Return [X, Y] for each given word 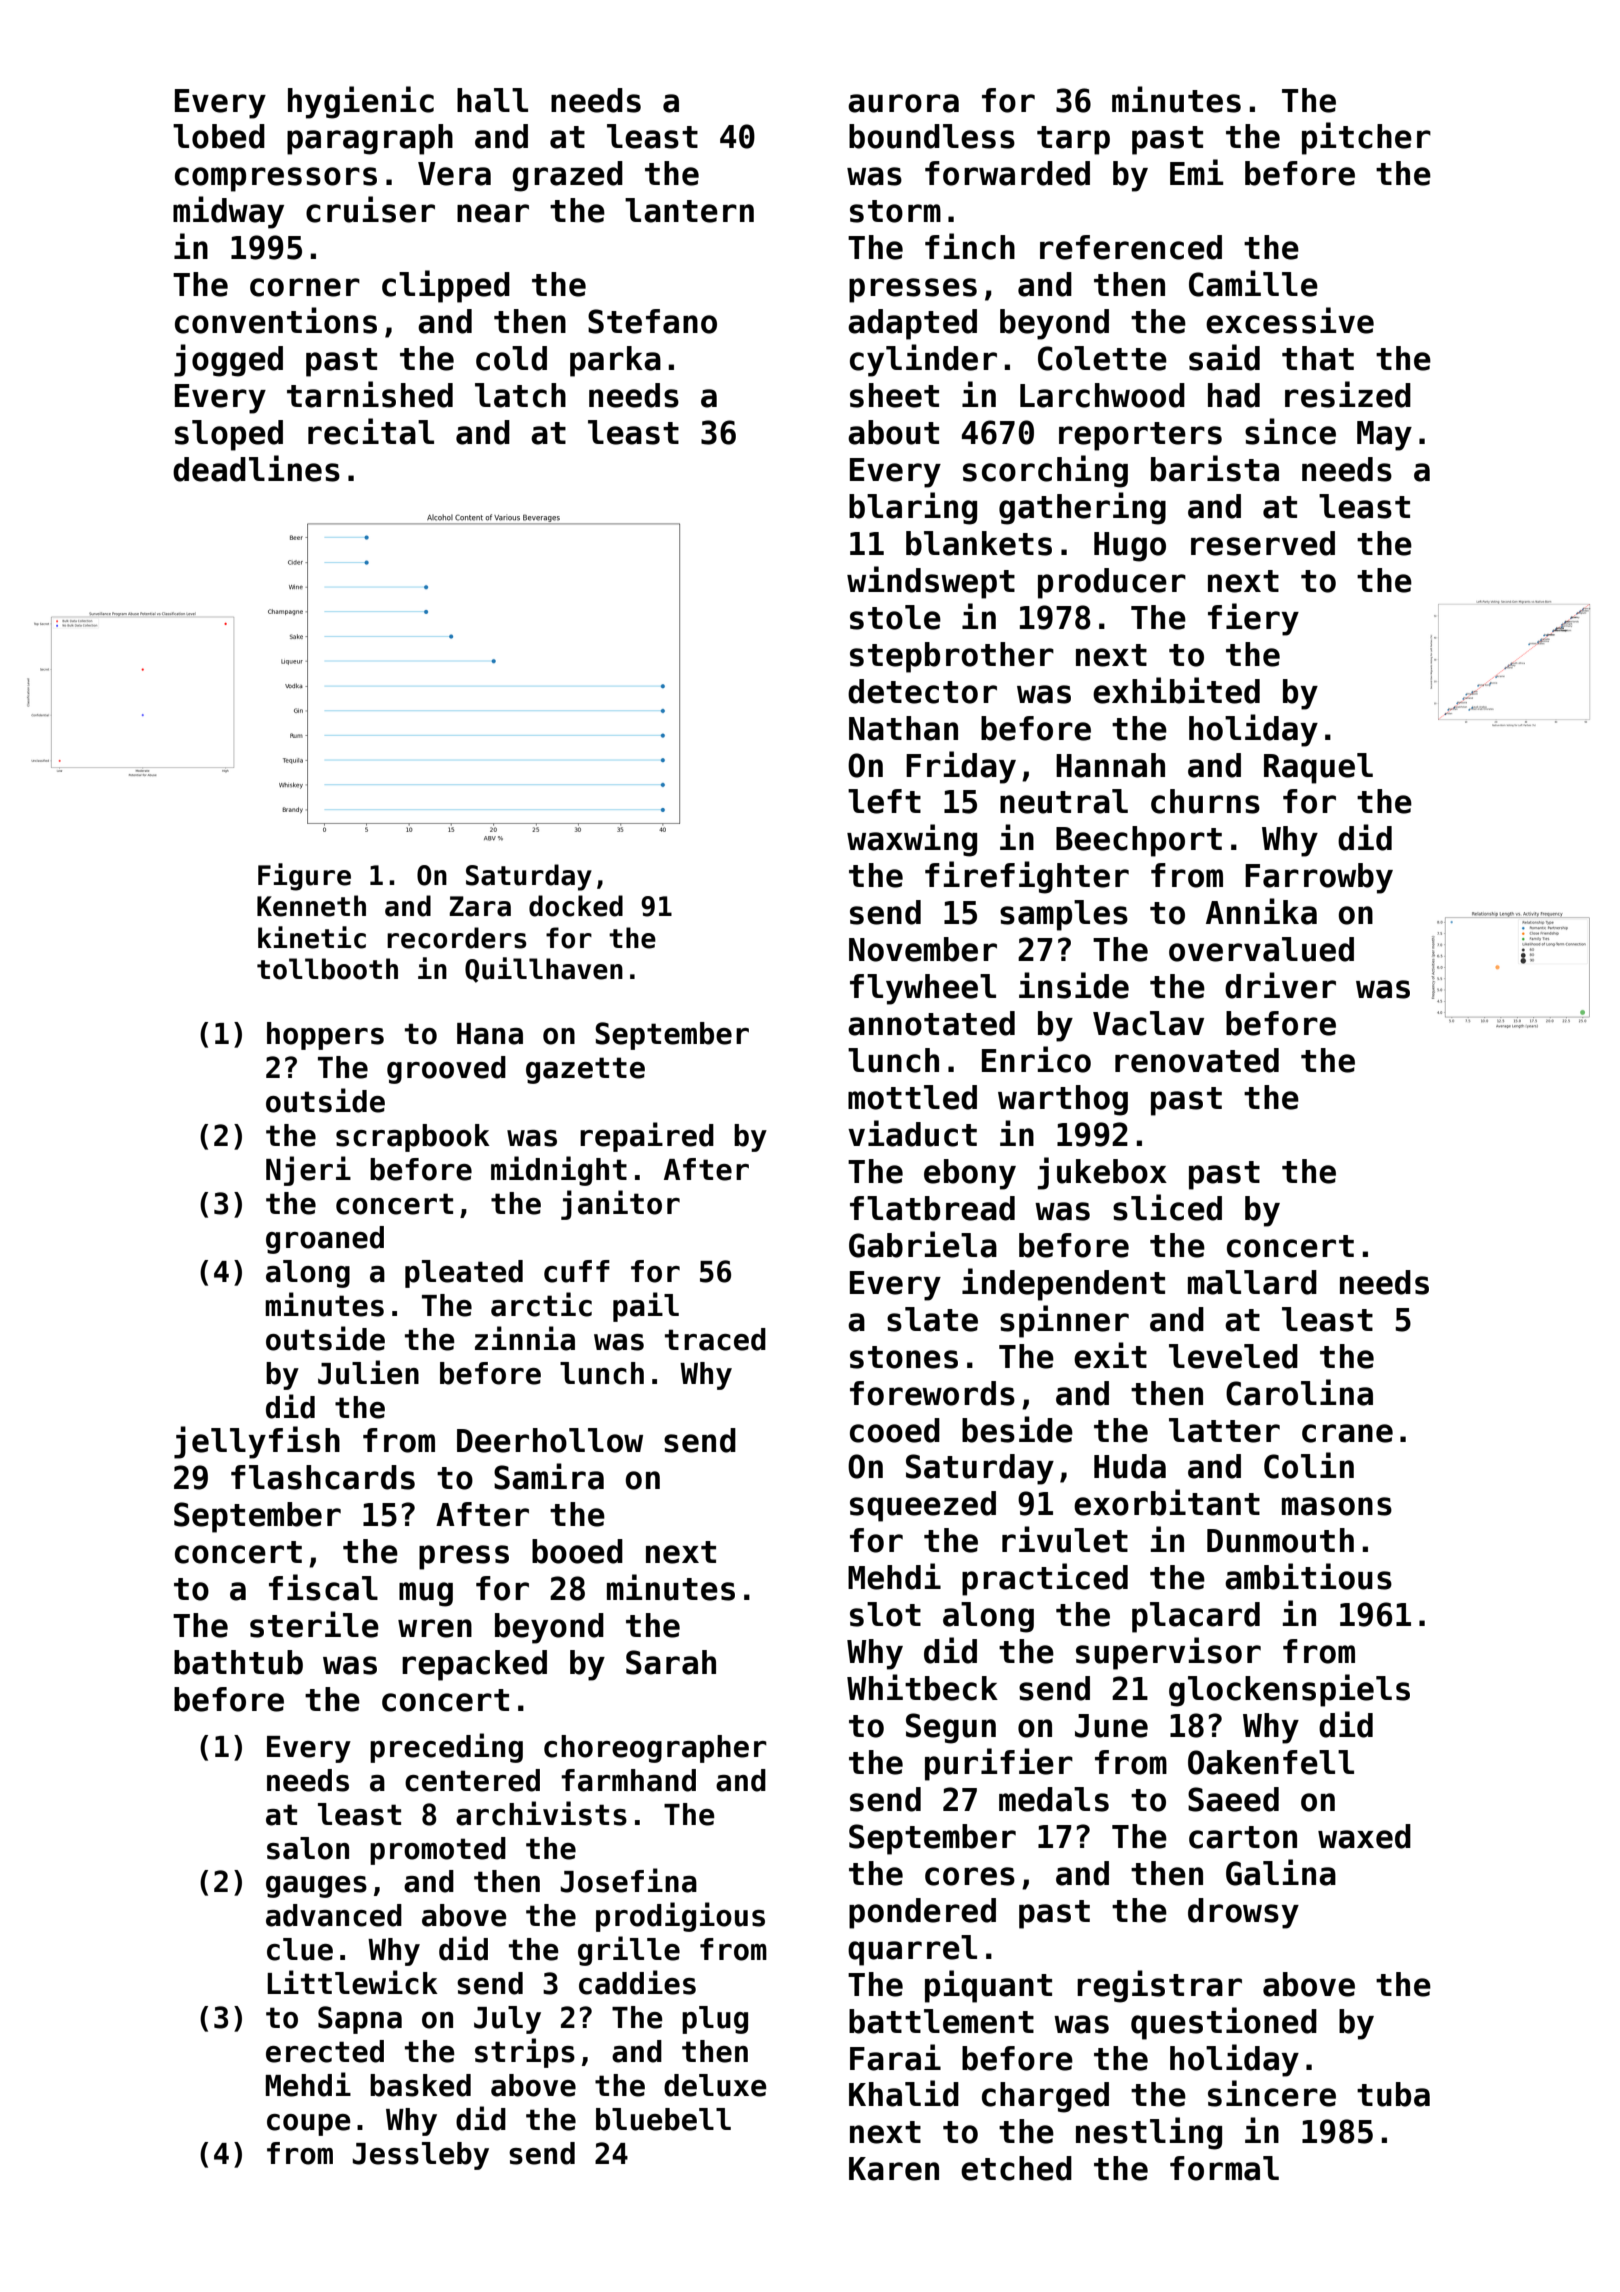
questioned [1224, 2023]
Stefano [652, 321]
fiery [1253, 619]
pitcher [1366, 138]
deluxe [715, 2085]
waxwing [912, 840]
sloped [229, 435]
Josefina [629, 1880]
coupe [309, 2125]
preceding [446, 1748]
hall [492, 100]
